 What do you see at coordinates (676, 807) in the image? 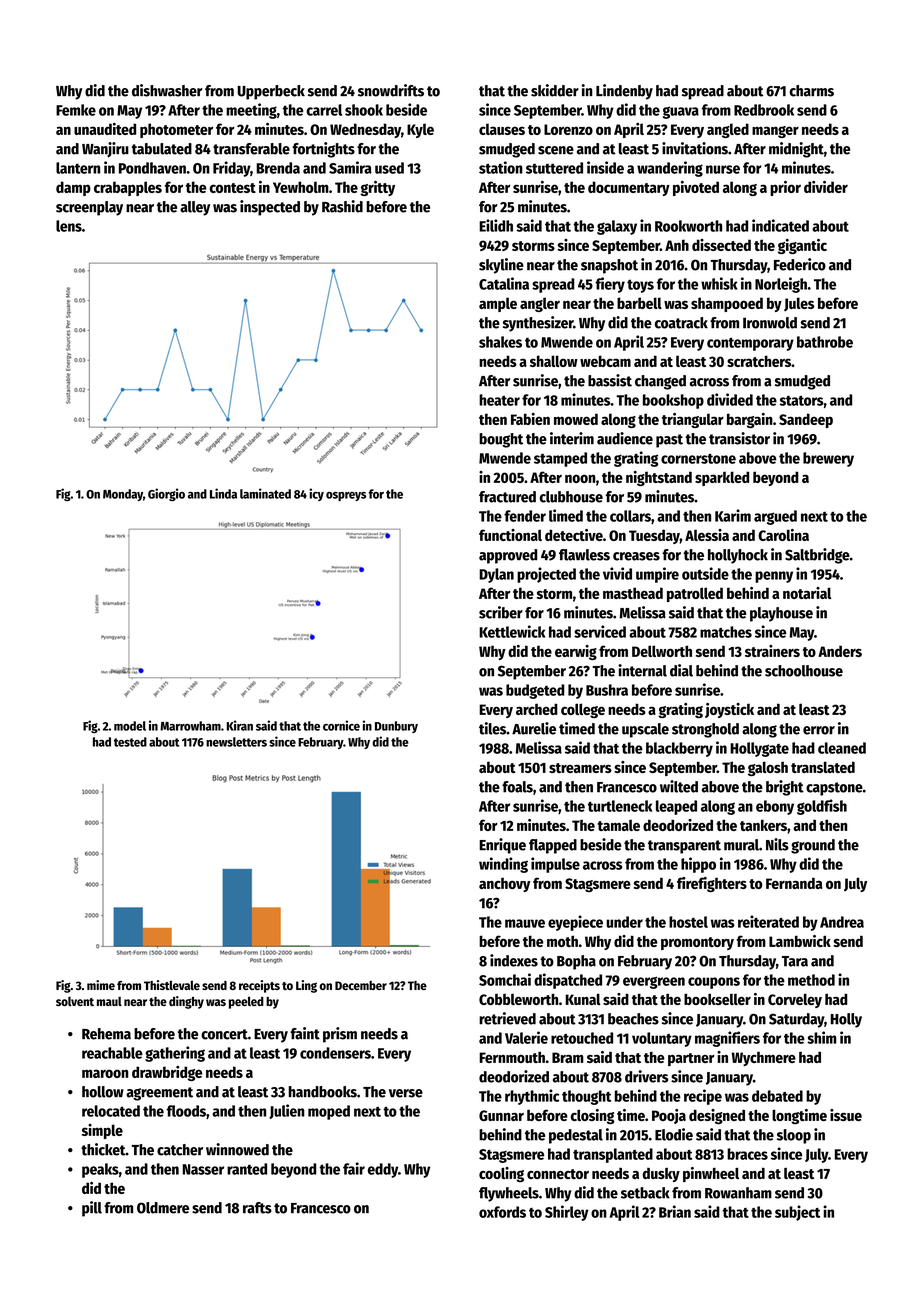
I see `leaped` at bounding box center [676, 807].
